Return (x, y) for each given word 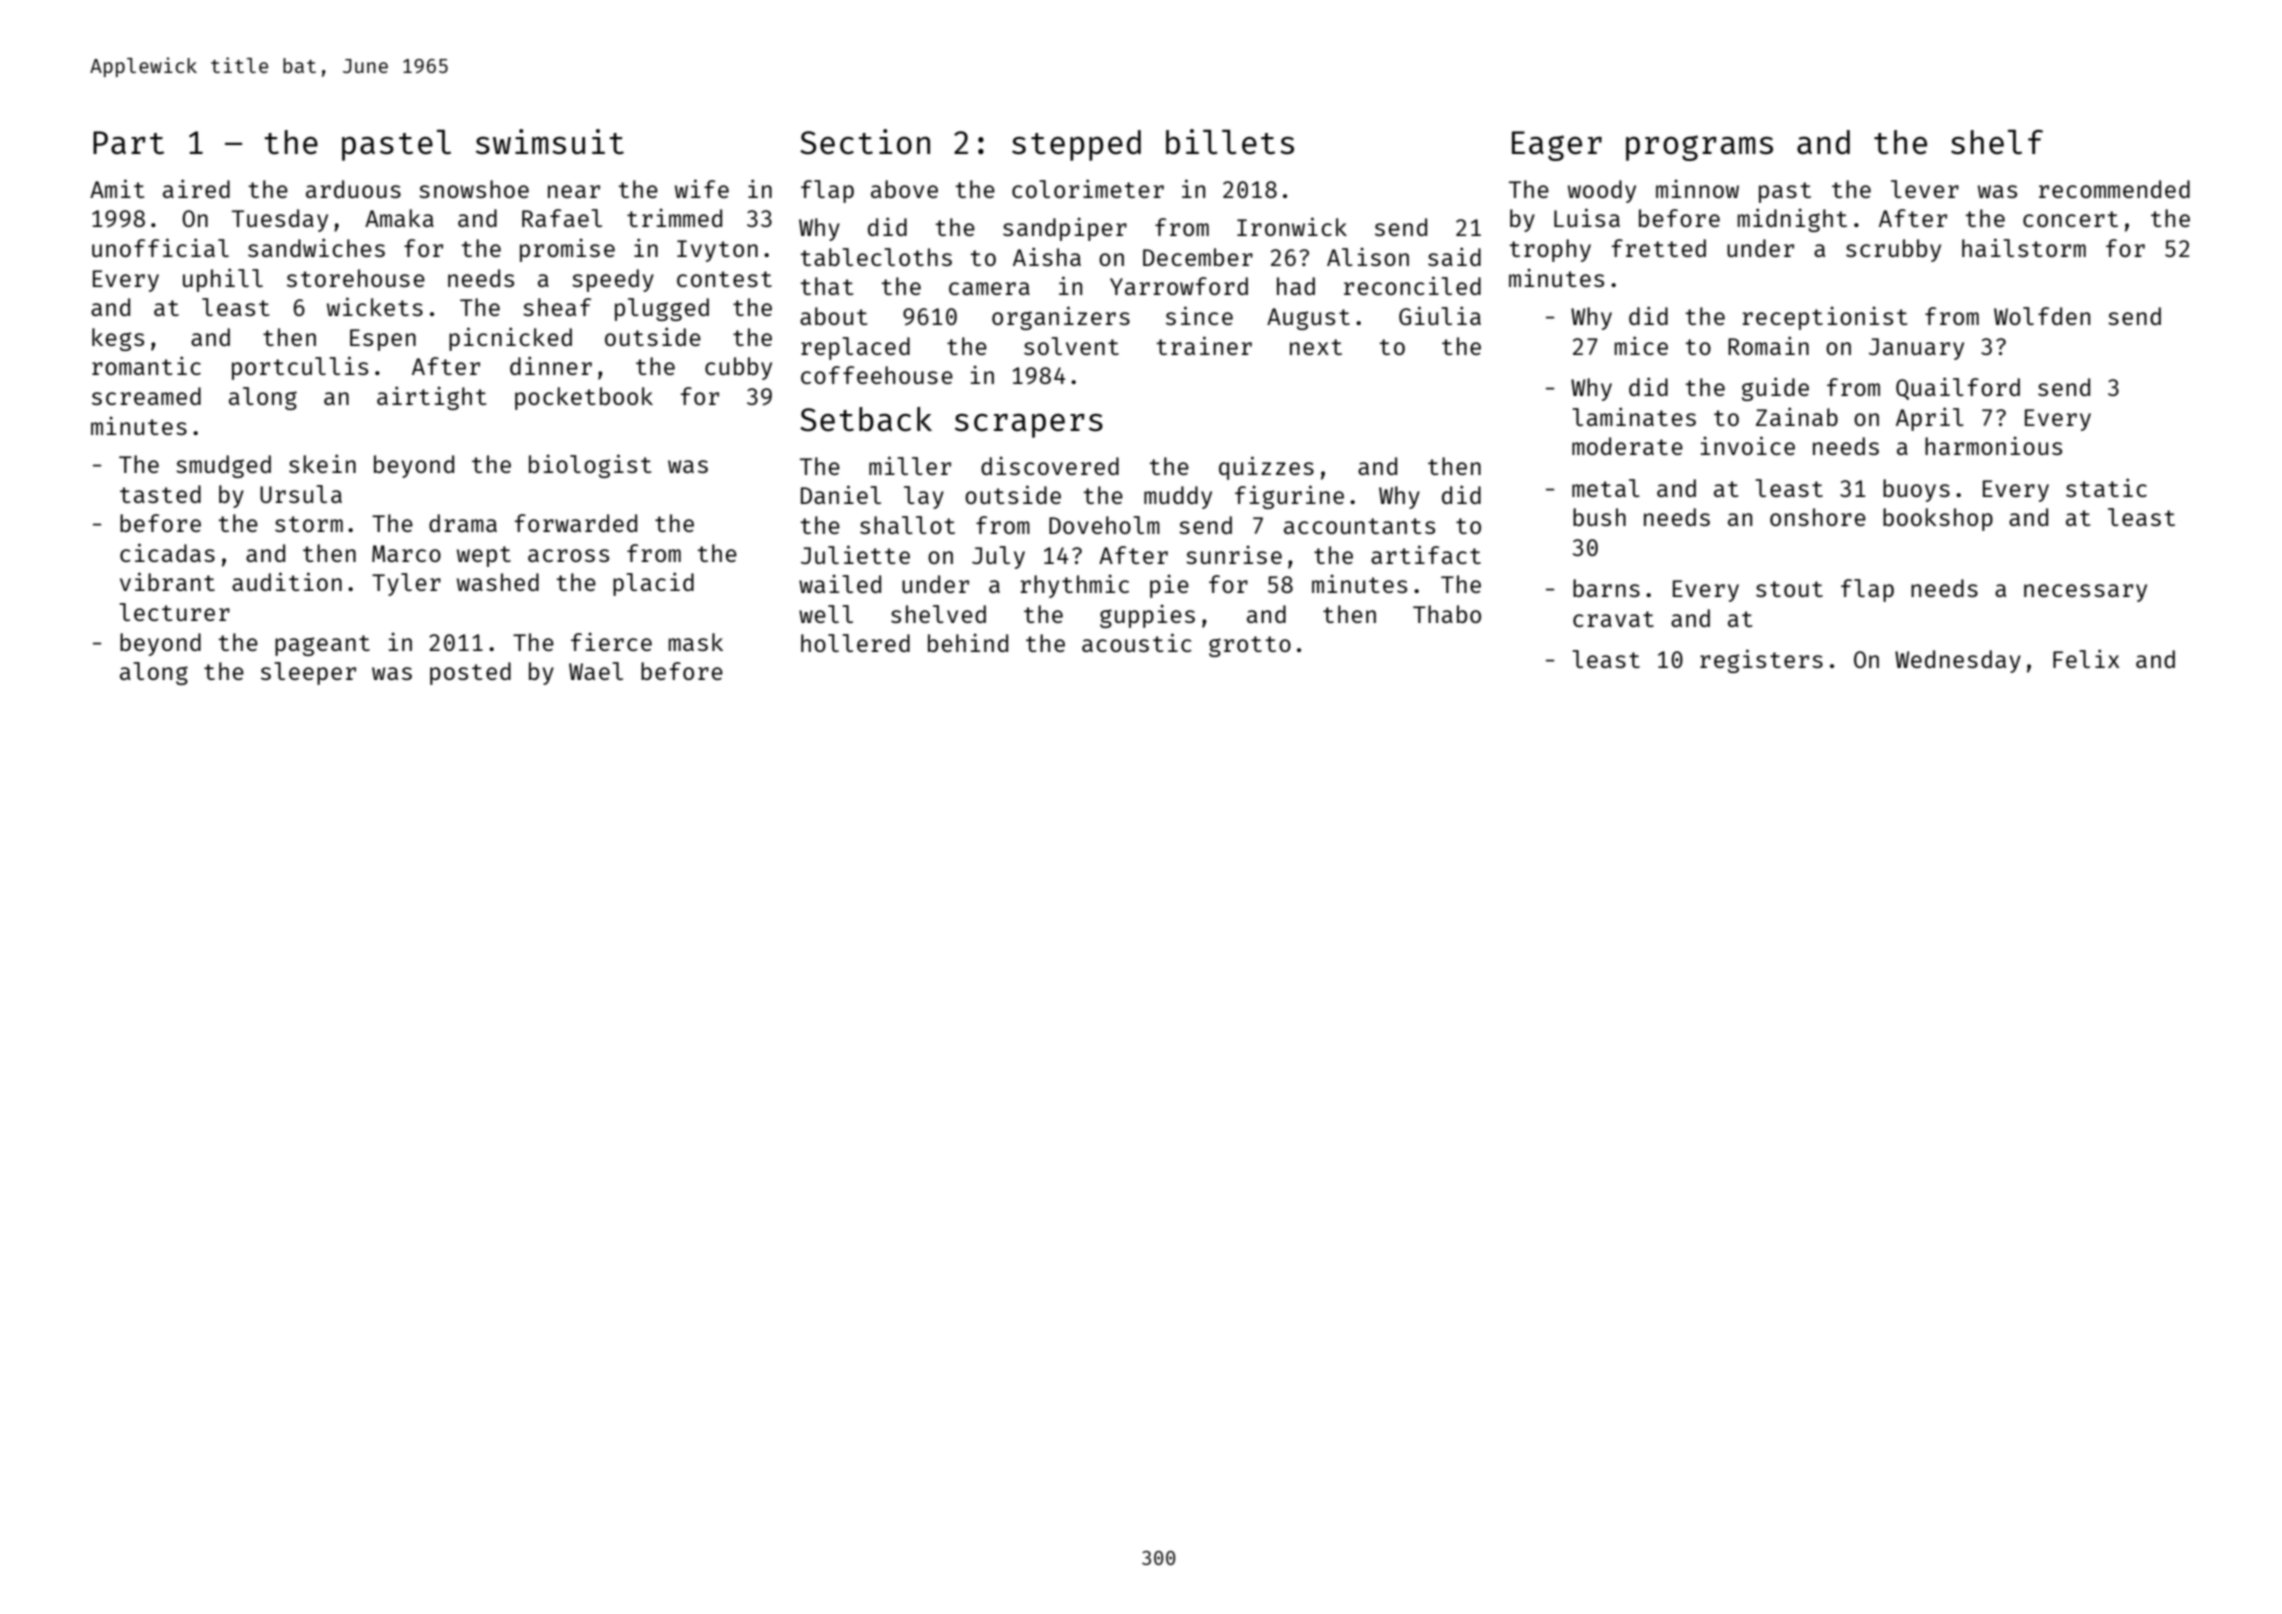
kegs (118, 339)
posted (470, 673)
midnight (1792, 220)
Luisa (1587, 217)
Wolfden (2042, 316)
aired (196, 188)
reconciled (1412, 285)
